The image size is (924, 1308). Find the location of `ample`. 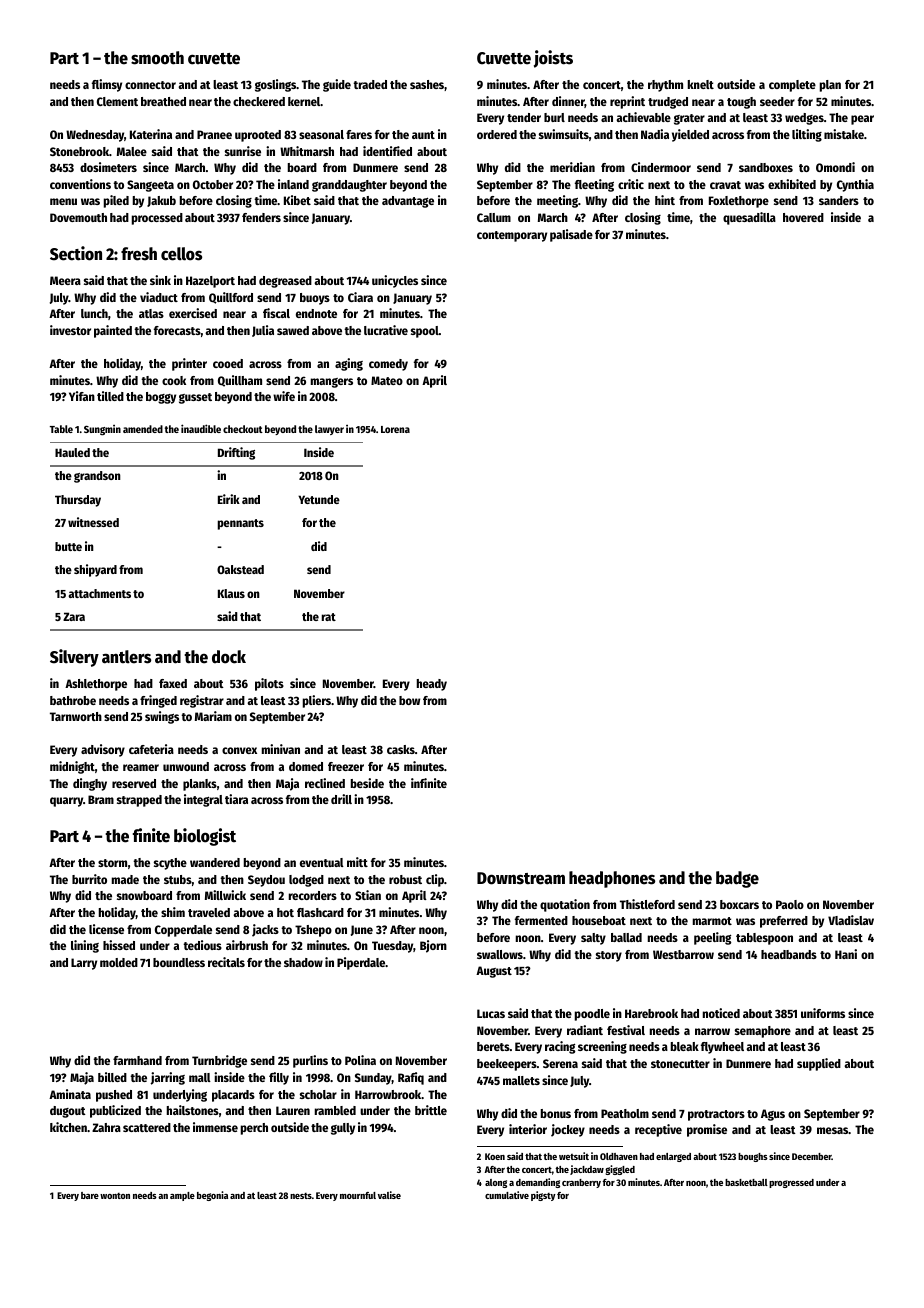

ample is located at coordinates (182, 1196).
